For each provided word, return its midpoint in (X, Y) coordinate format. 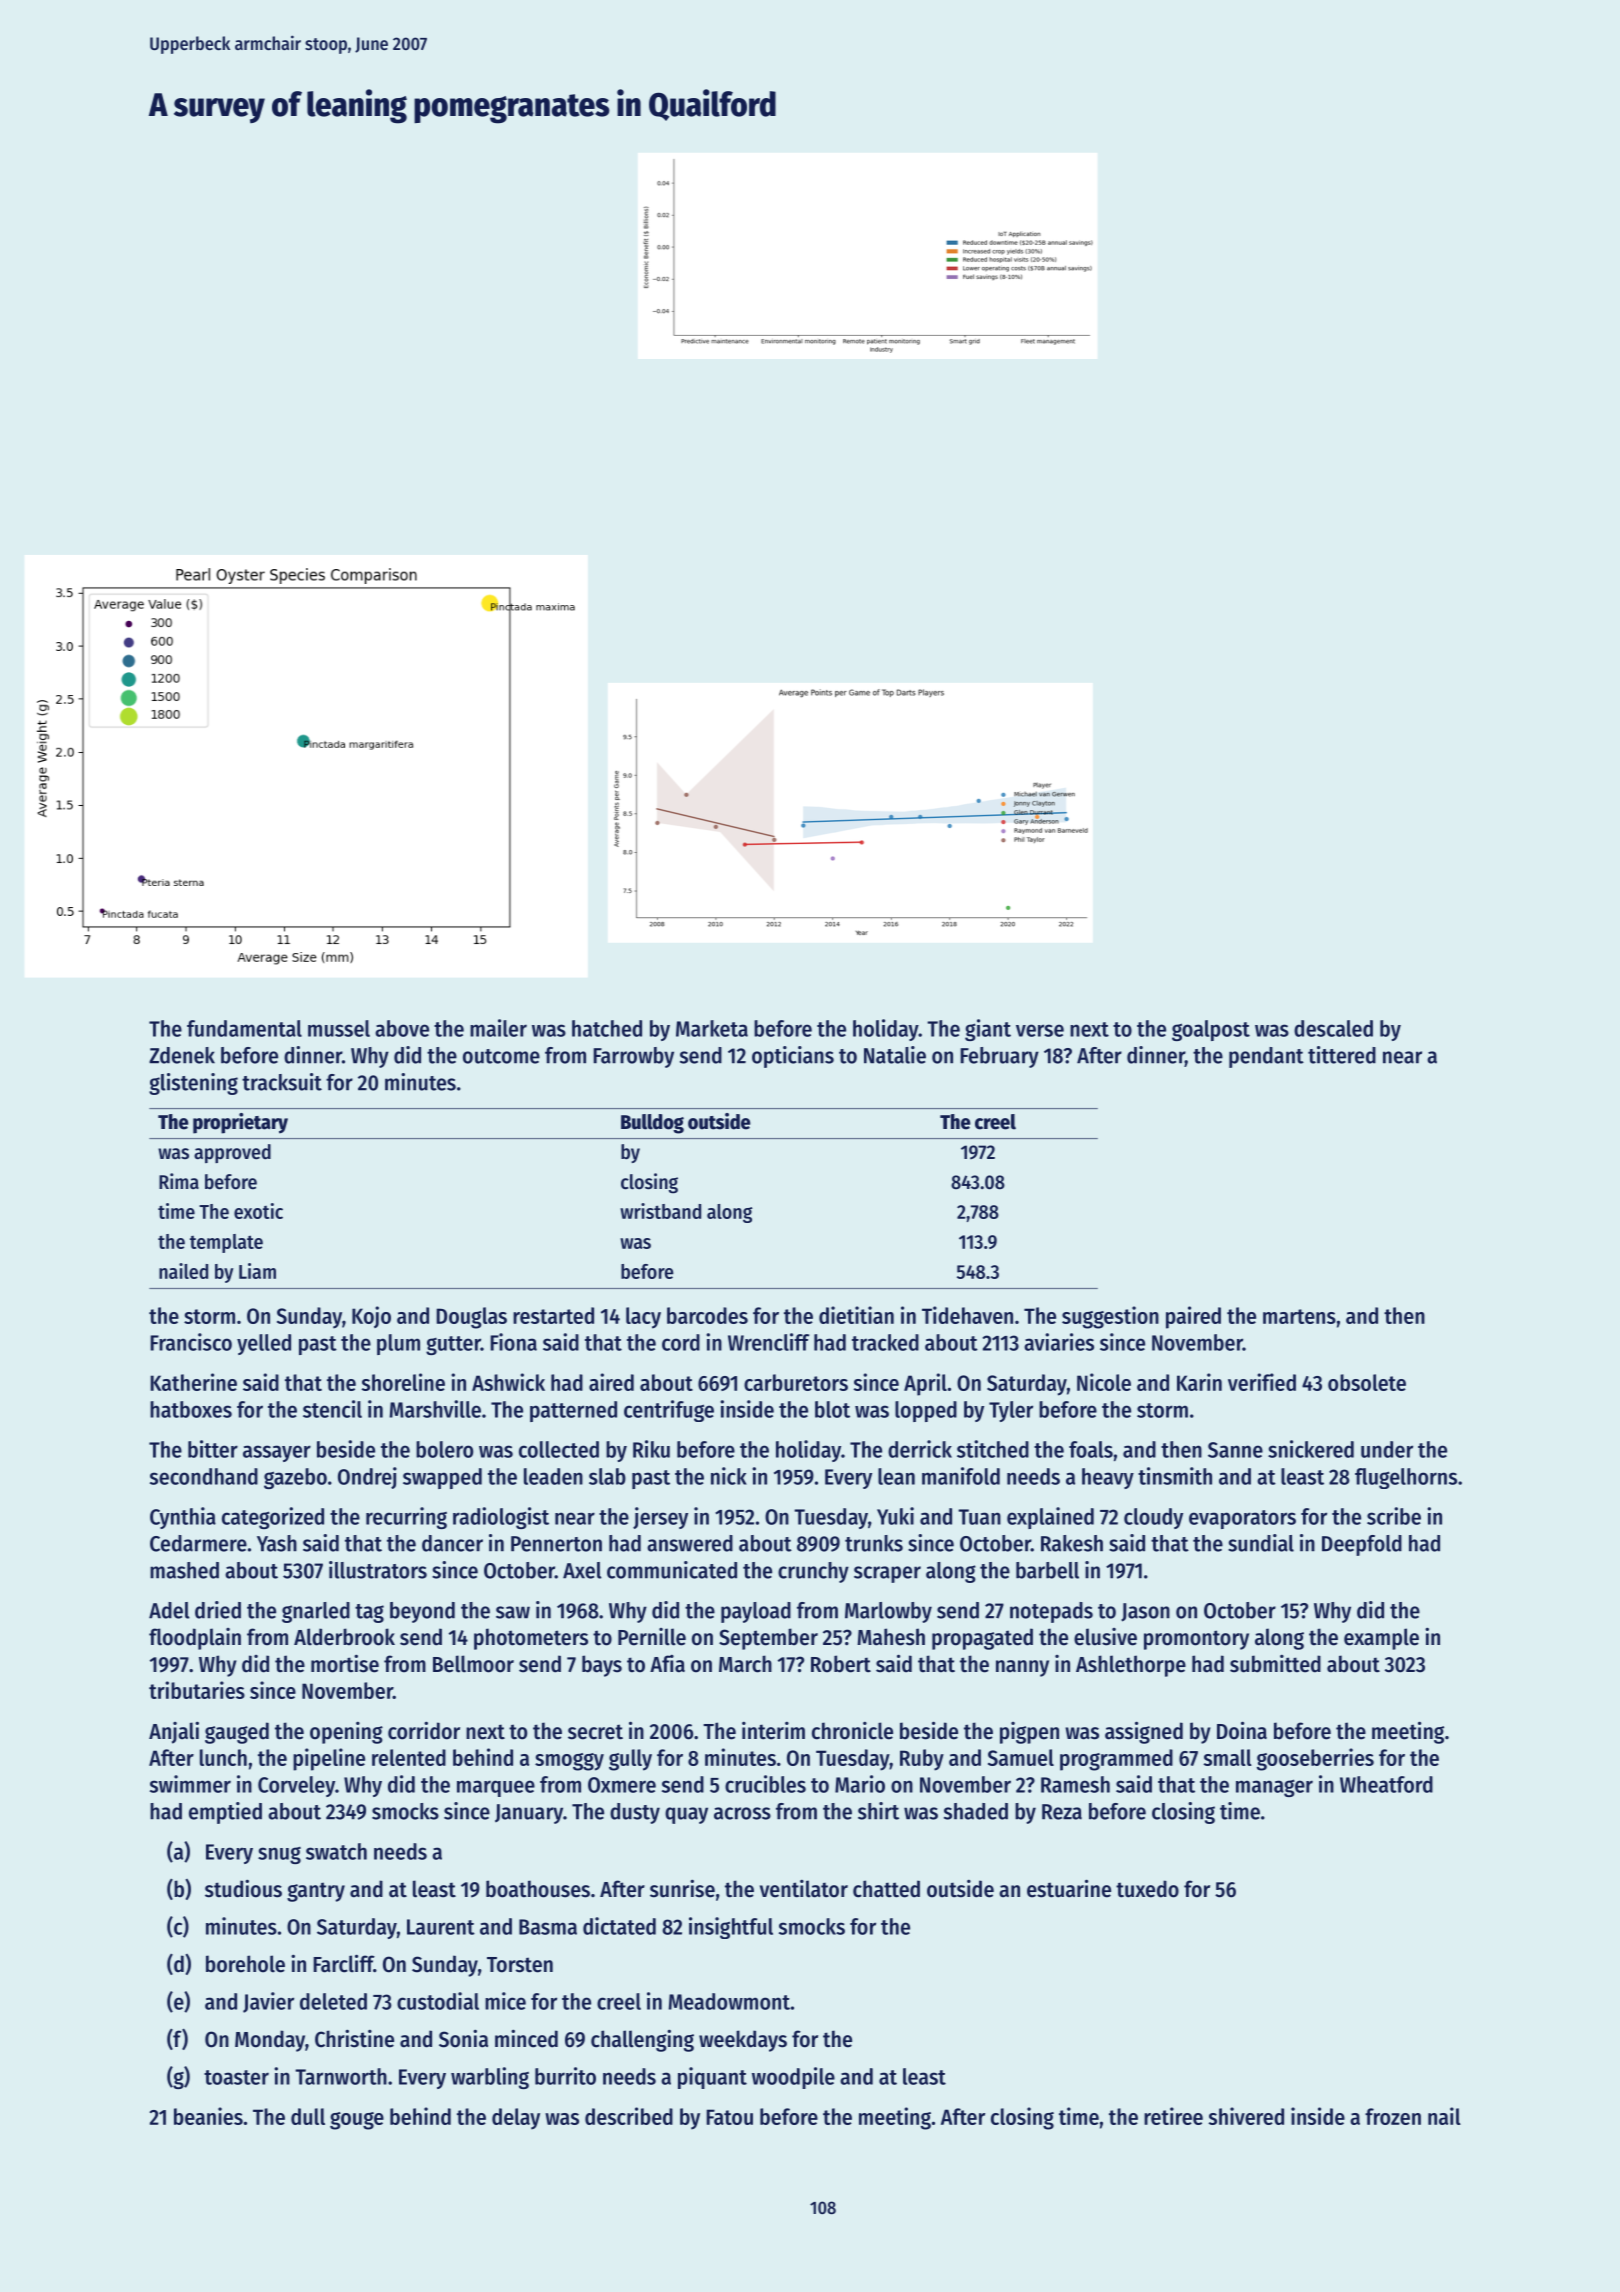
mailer (498, 1028)
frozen (1393, 2116)
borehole (245, 1964)
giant (988, 1030)
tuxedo (1147, 1889)
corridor (424, 1730)
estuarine (1069, 1888)
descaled (1333, 1028)
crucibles (765, 1784)
